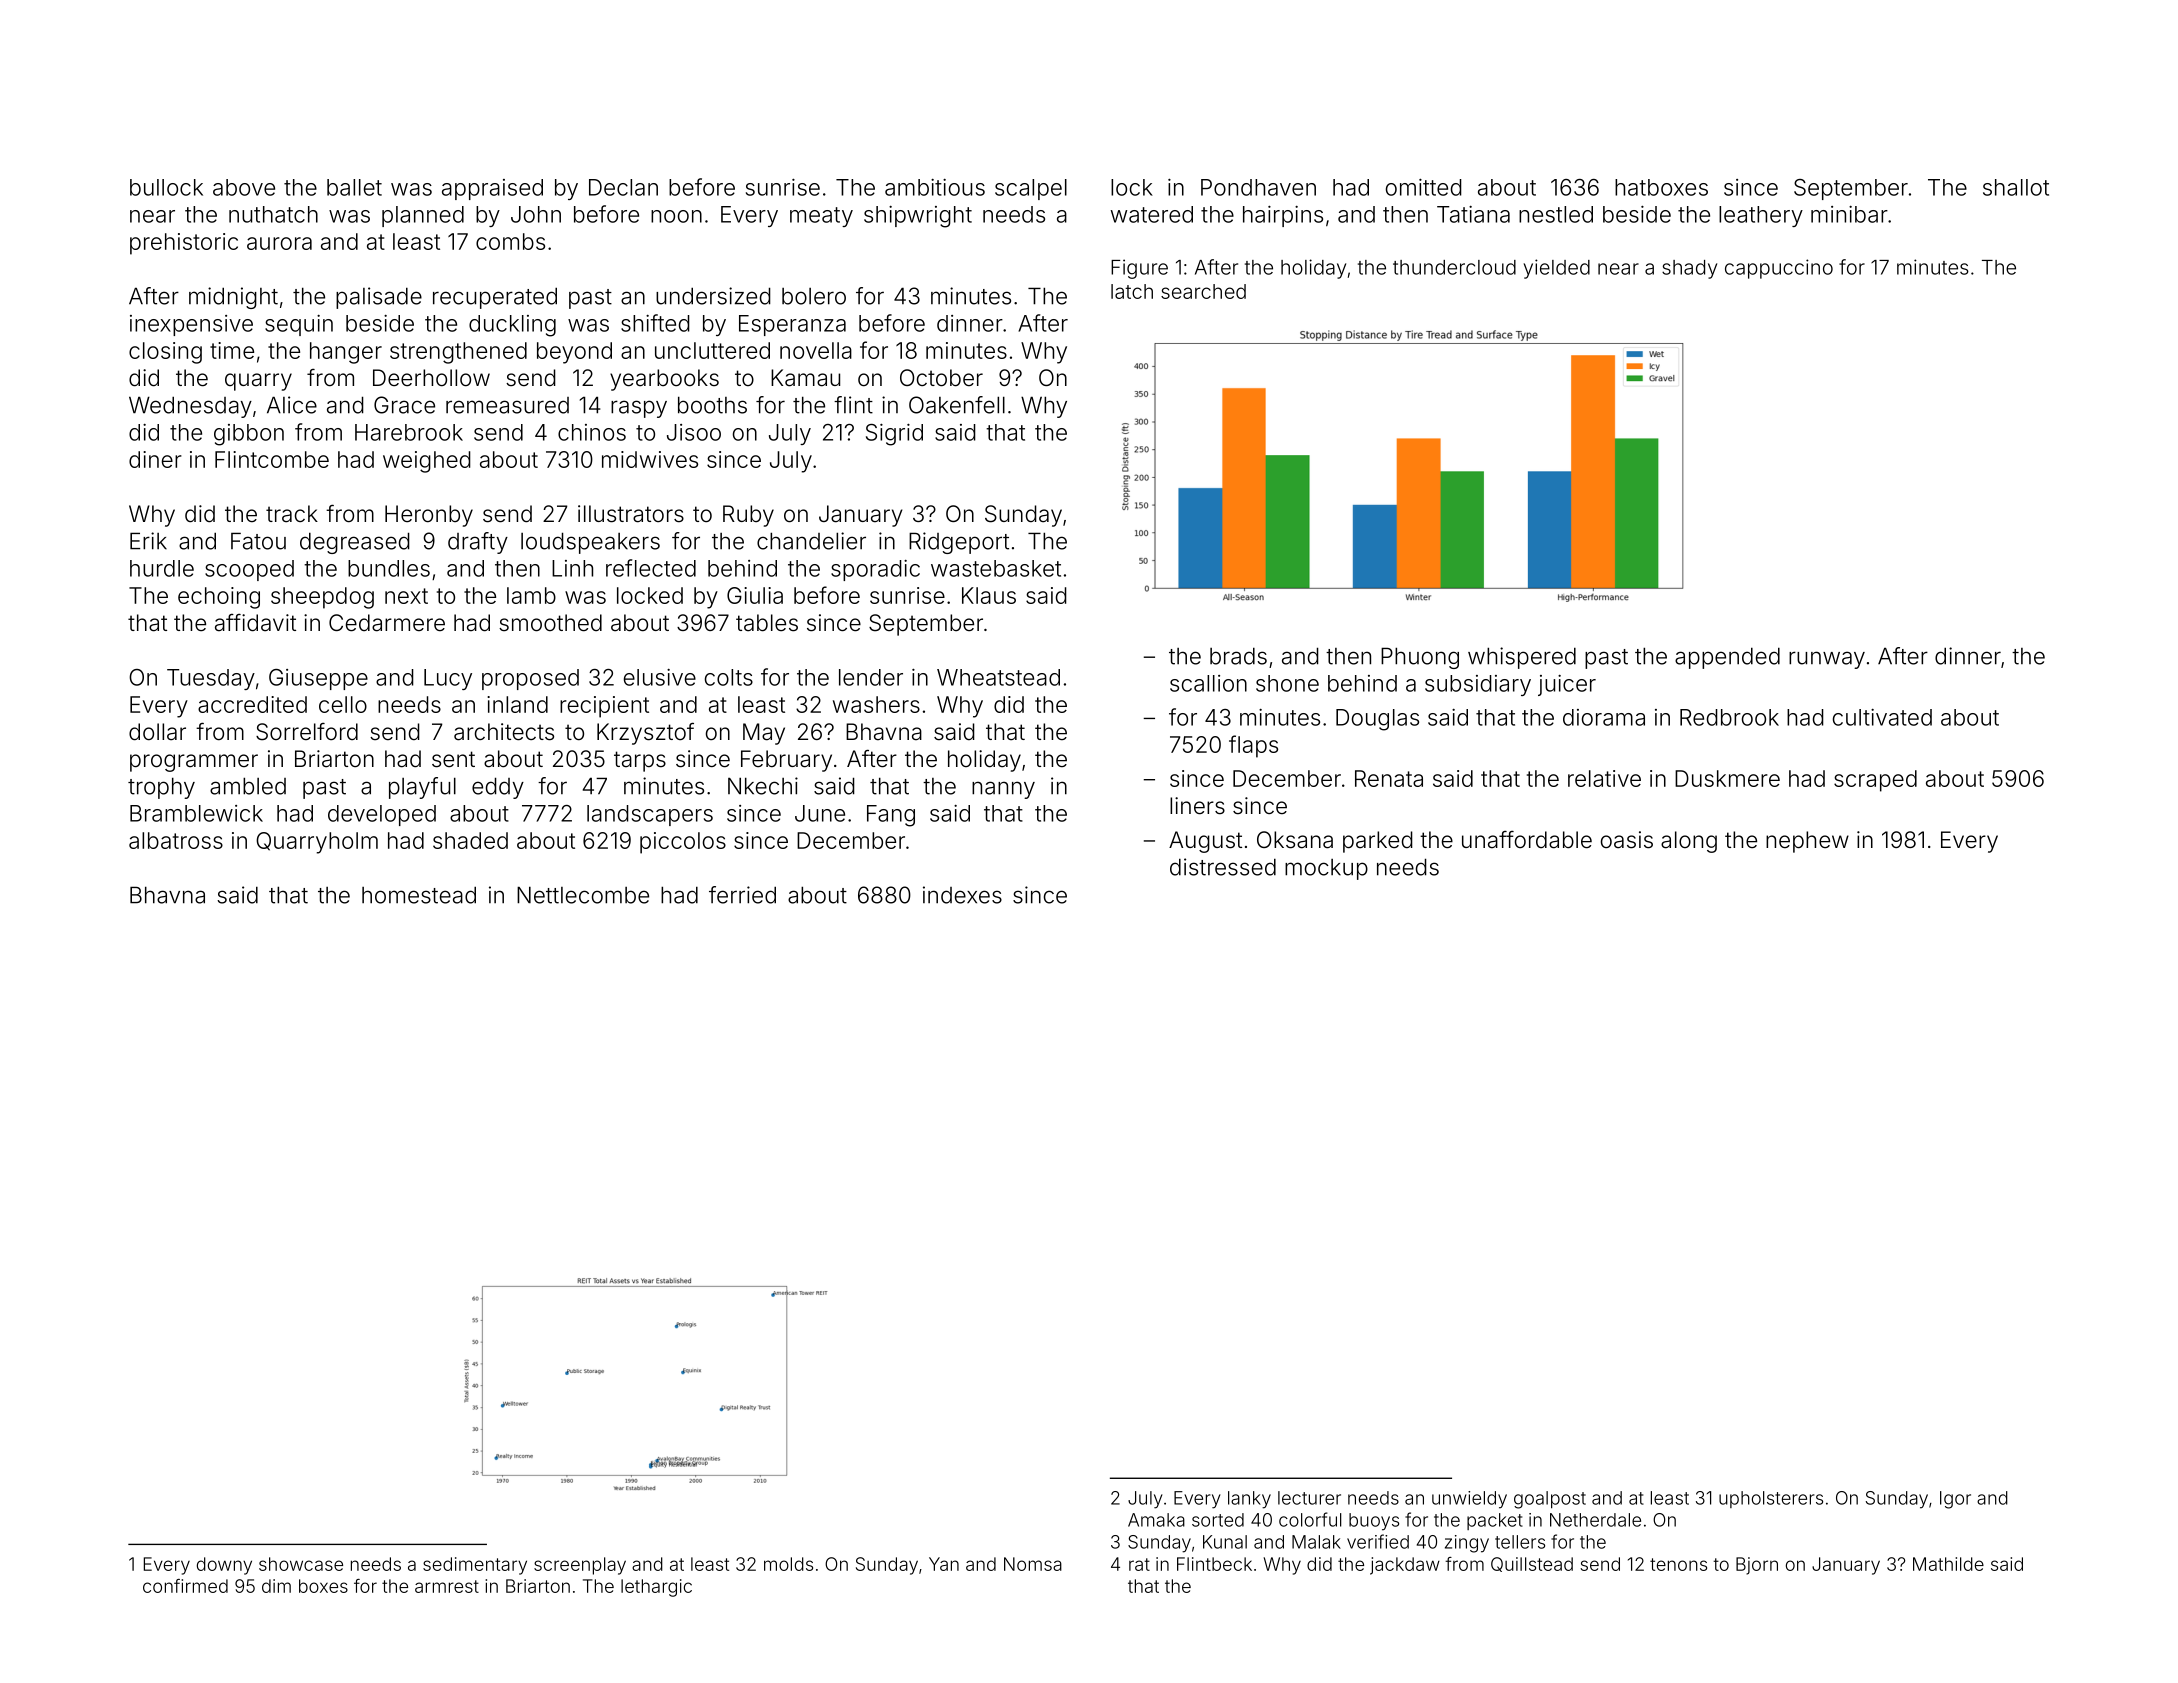 Image resolution: width=2178 pixels, height=1683 pixels. I want to click on distressed, so click(1223, 867).
